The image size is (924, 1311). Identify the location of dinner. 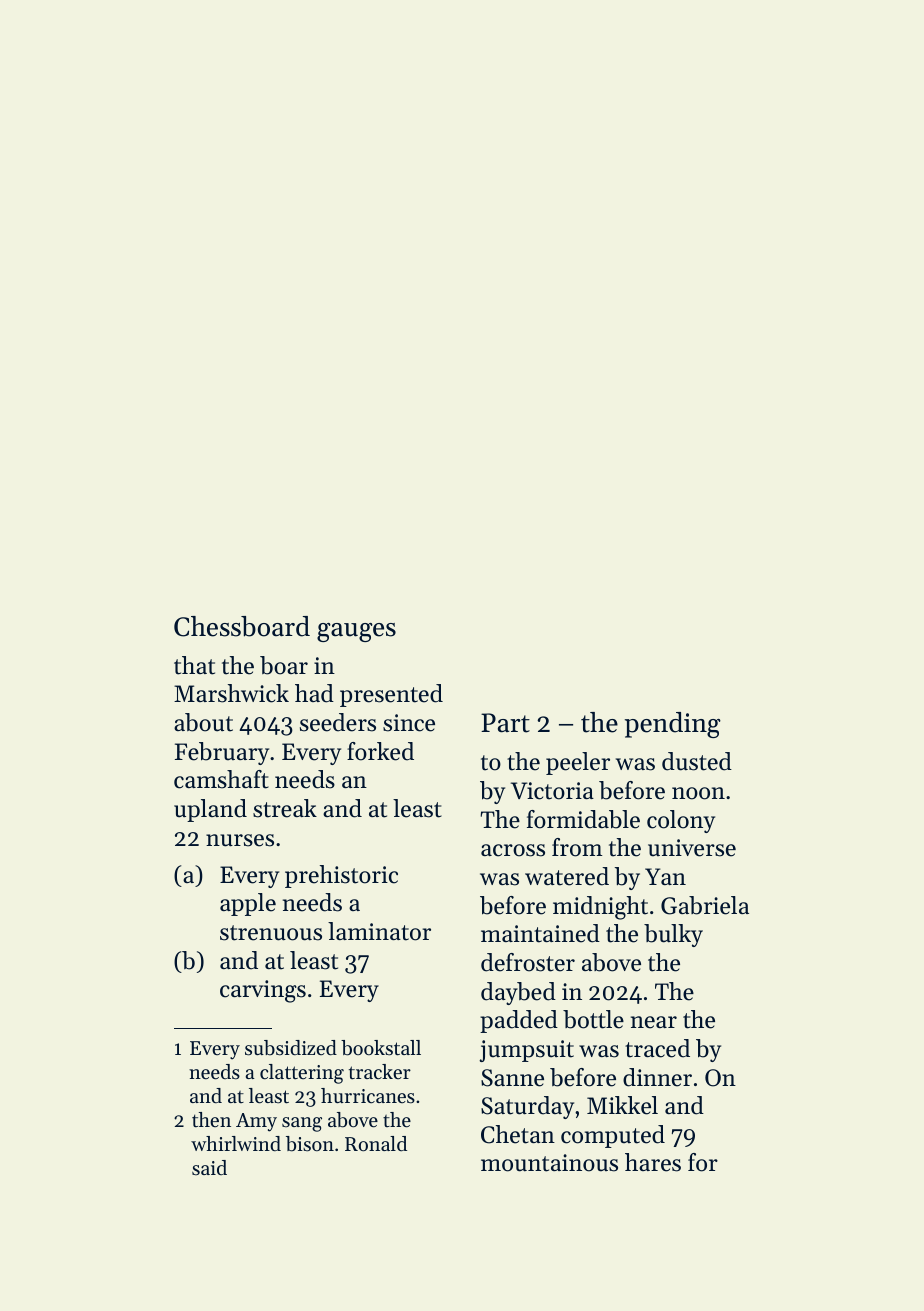
(657, 1077).
